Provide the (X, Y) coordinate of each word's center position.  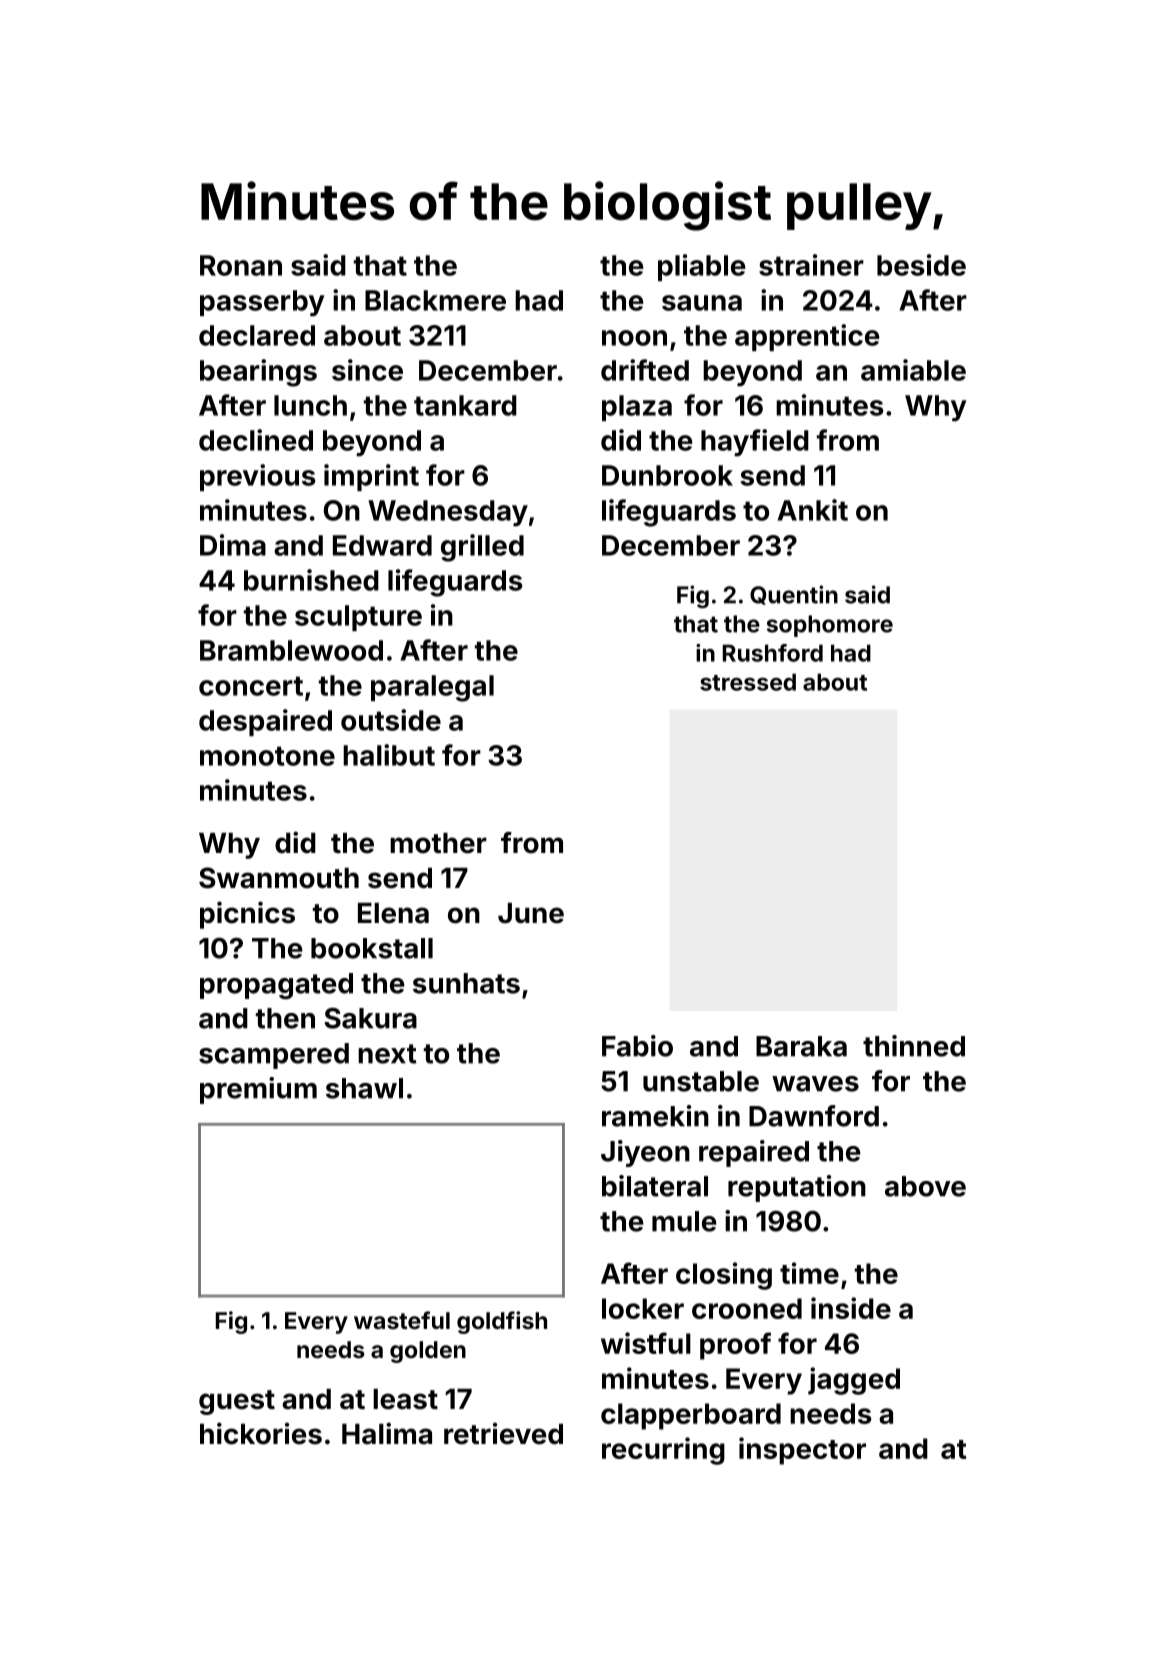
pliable (701, 267)
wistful (646, 1343)
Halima (387, 1433)
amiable (913, 370)
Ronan (241, 265)
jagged (854, 1381)
